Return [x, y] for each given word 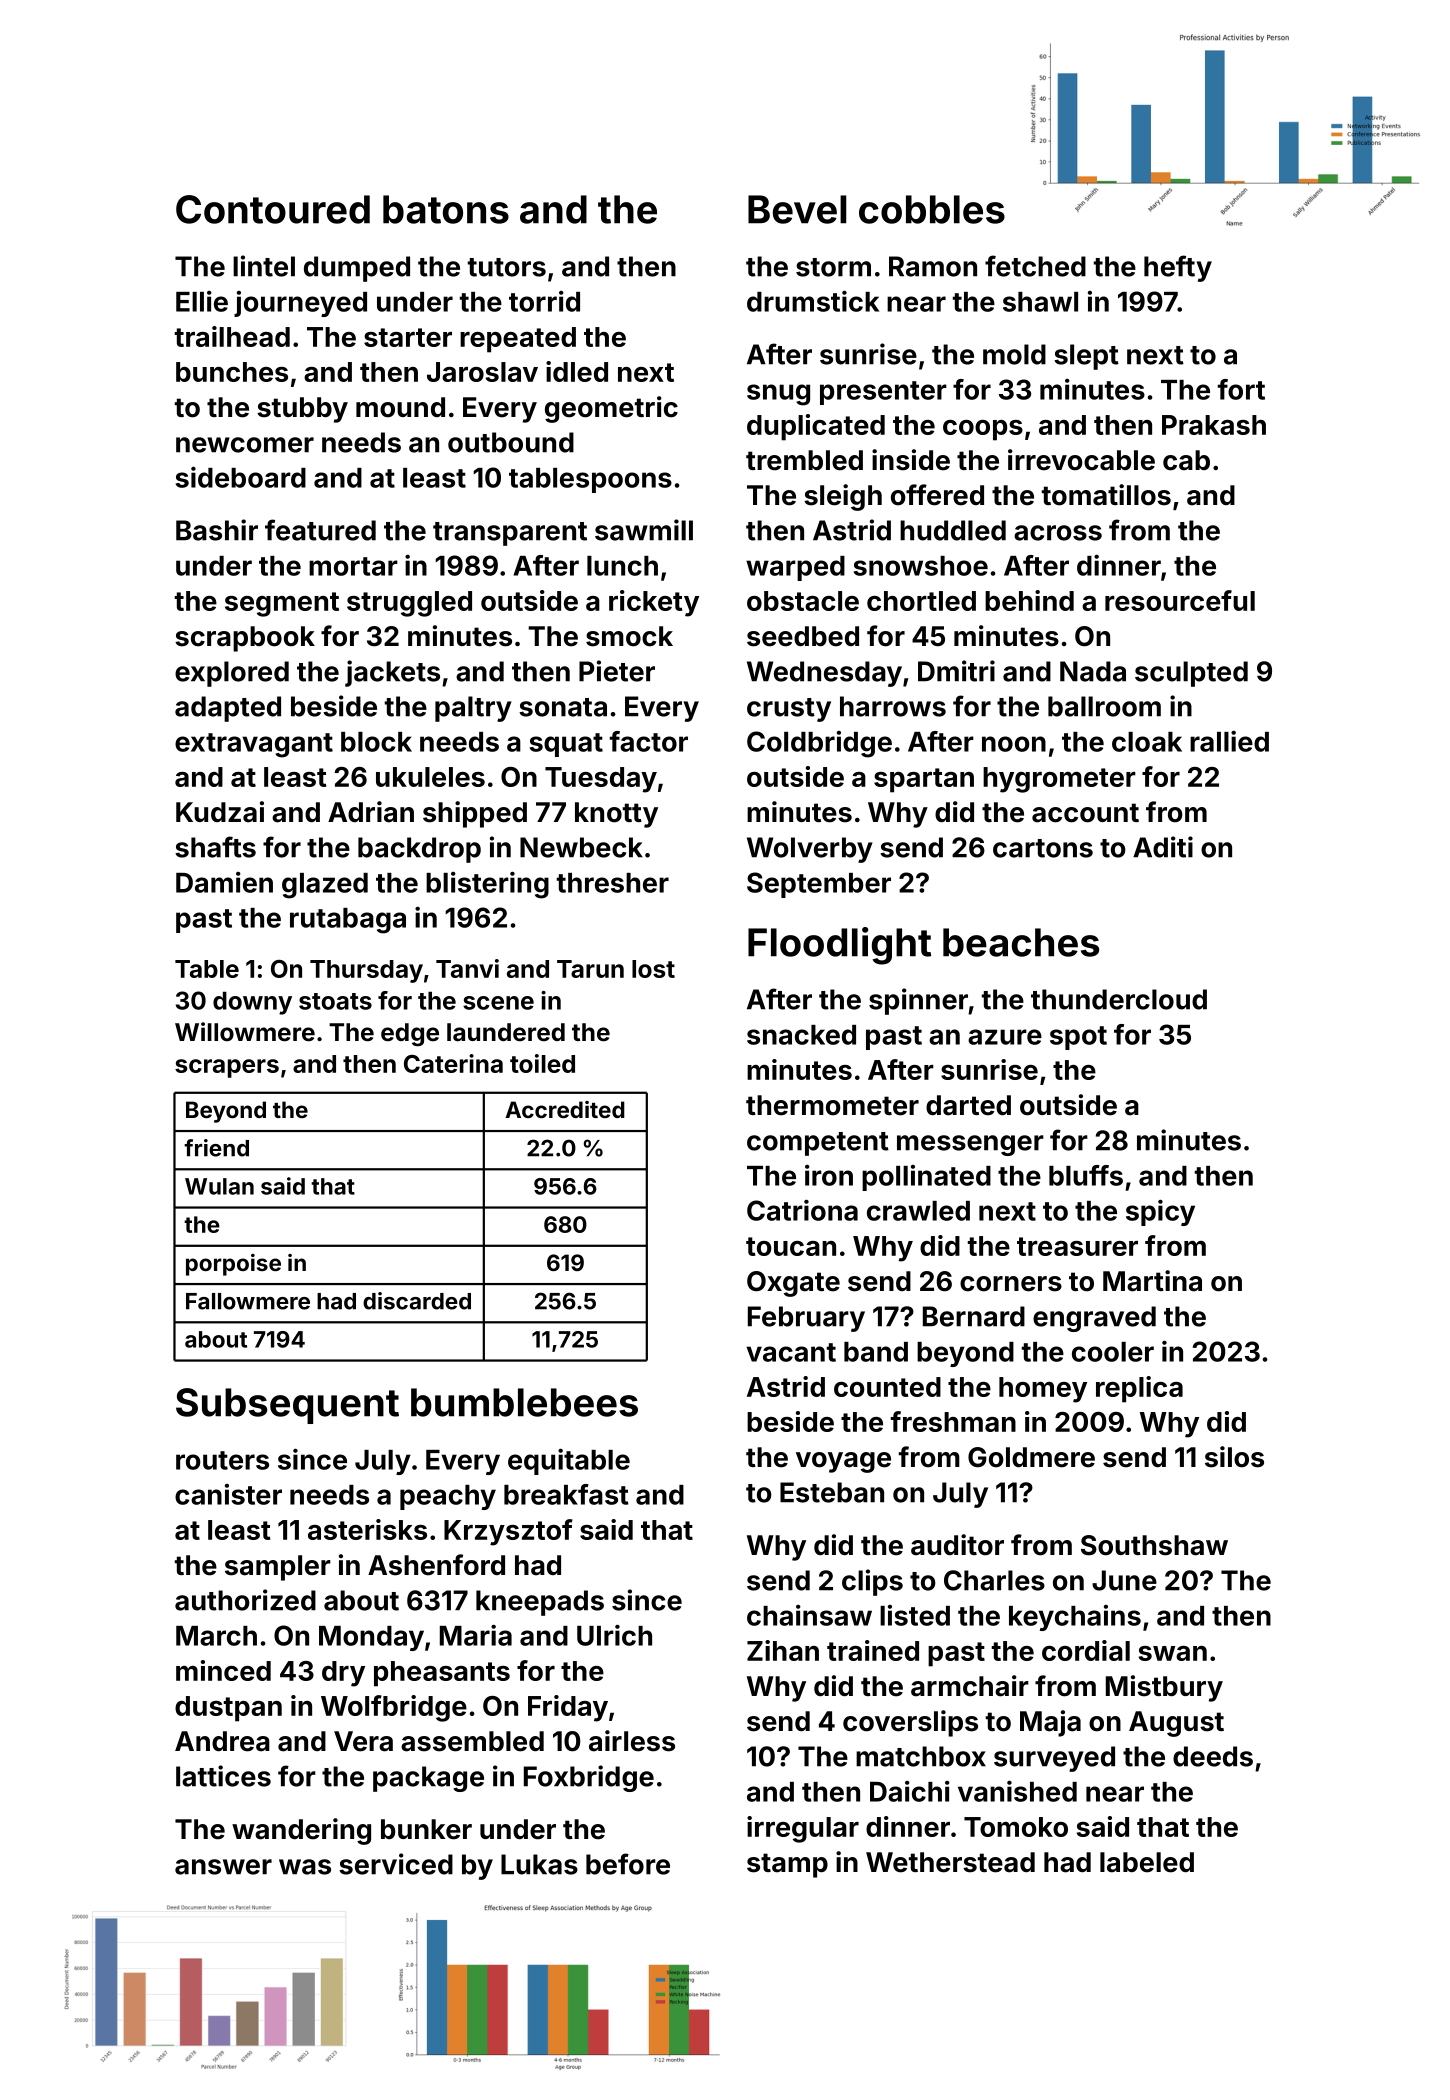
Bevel [797, 209]
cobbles [932, 209]
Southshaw [1154, 1545]
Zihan [783, 1650]
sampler [278, 1568]
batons [446, 209]
